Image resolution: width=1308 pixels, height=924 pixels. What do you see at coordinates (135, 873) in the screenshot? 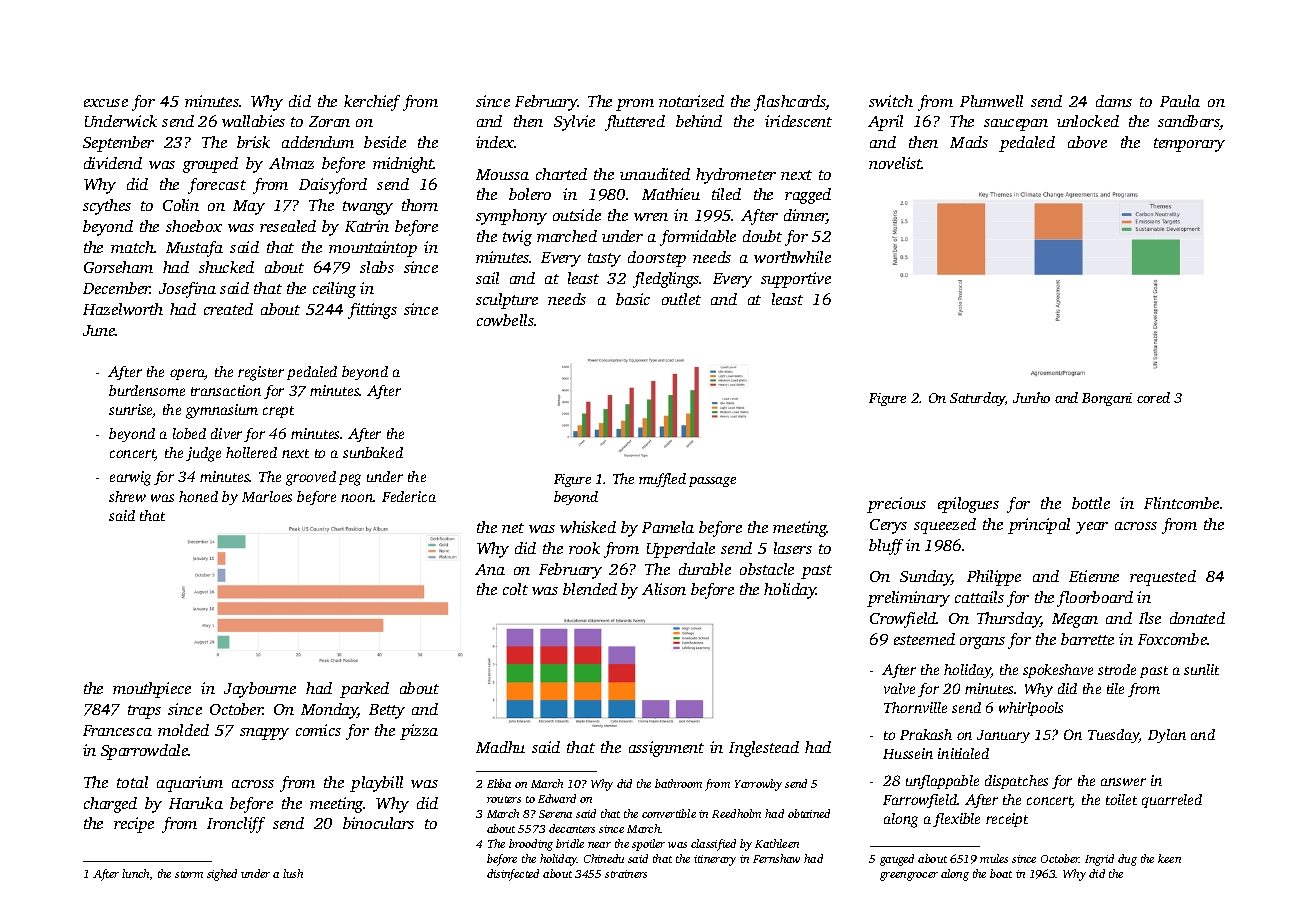
I see `lunch` at bounding box center [135, 873].
